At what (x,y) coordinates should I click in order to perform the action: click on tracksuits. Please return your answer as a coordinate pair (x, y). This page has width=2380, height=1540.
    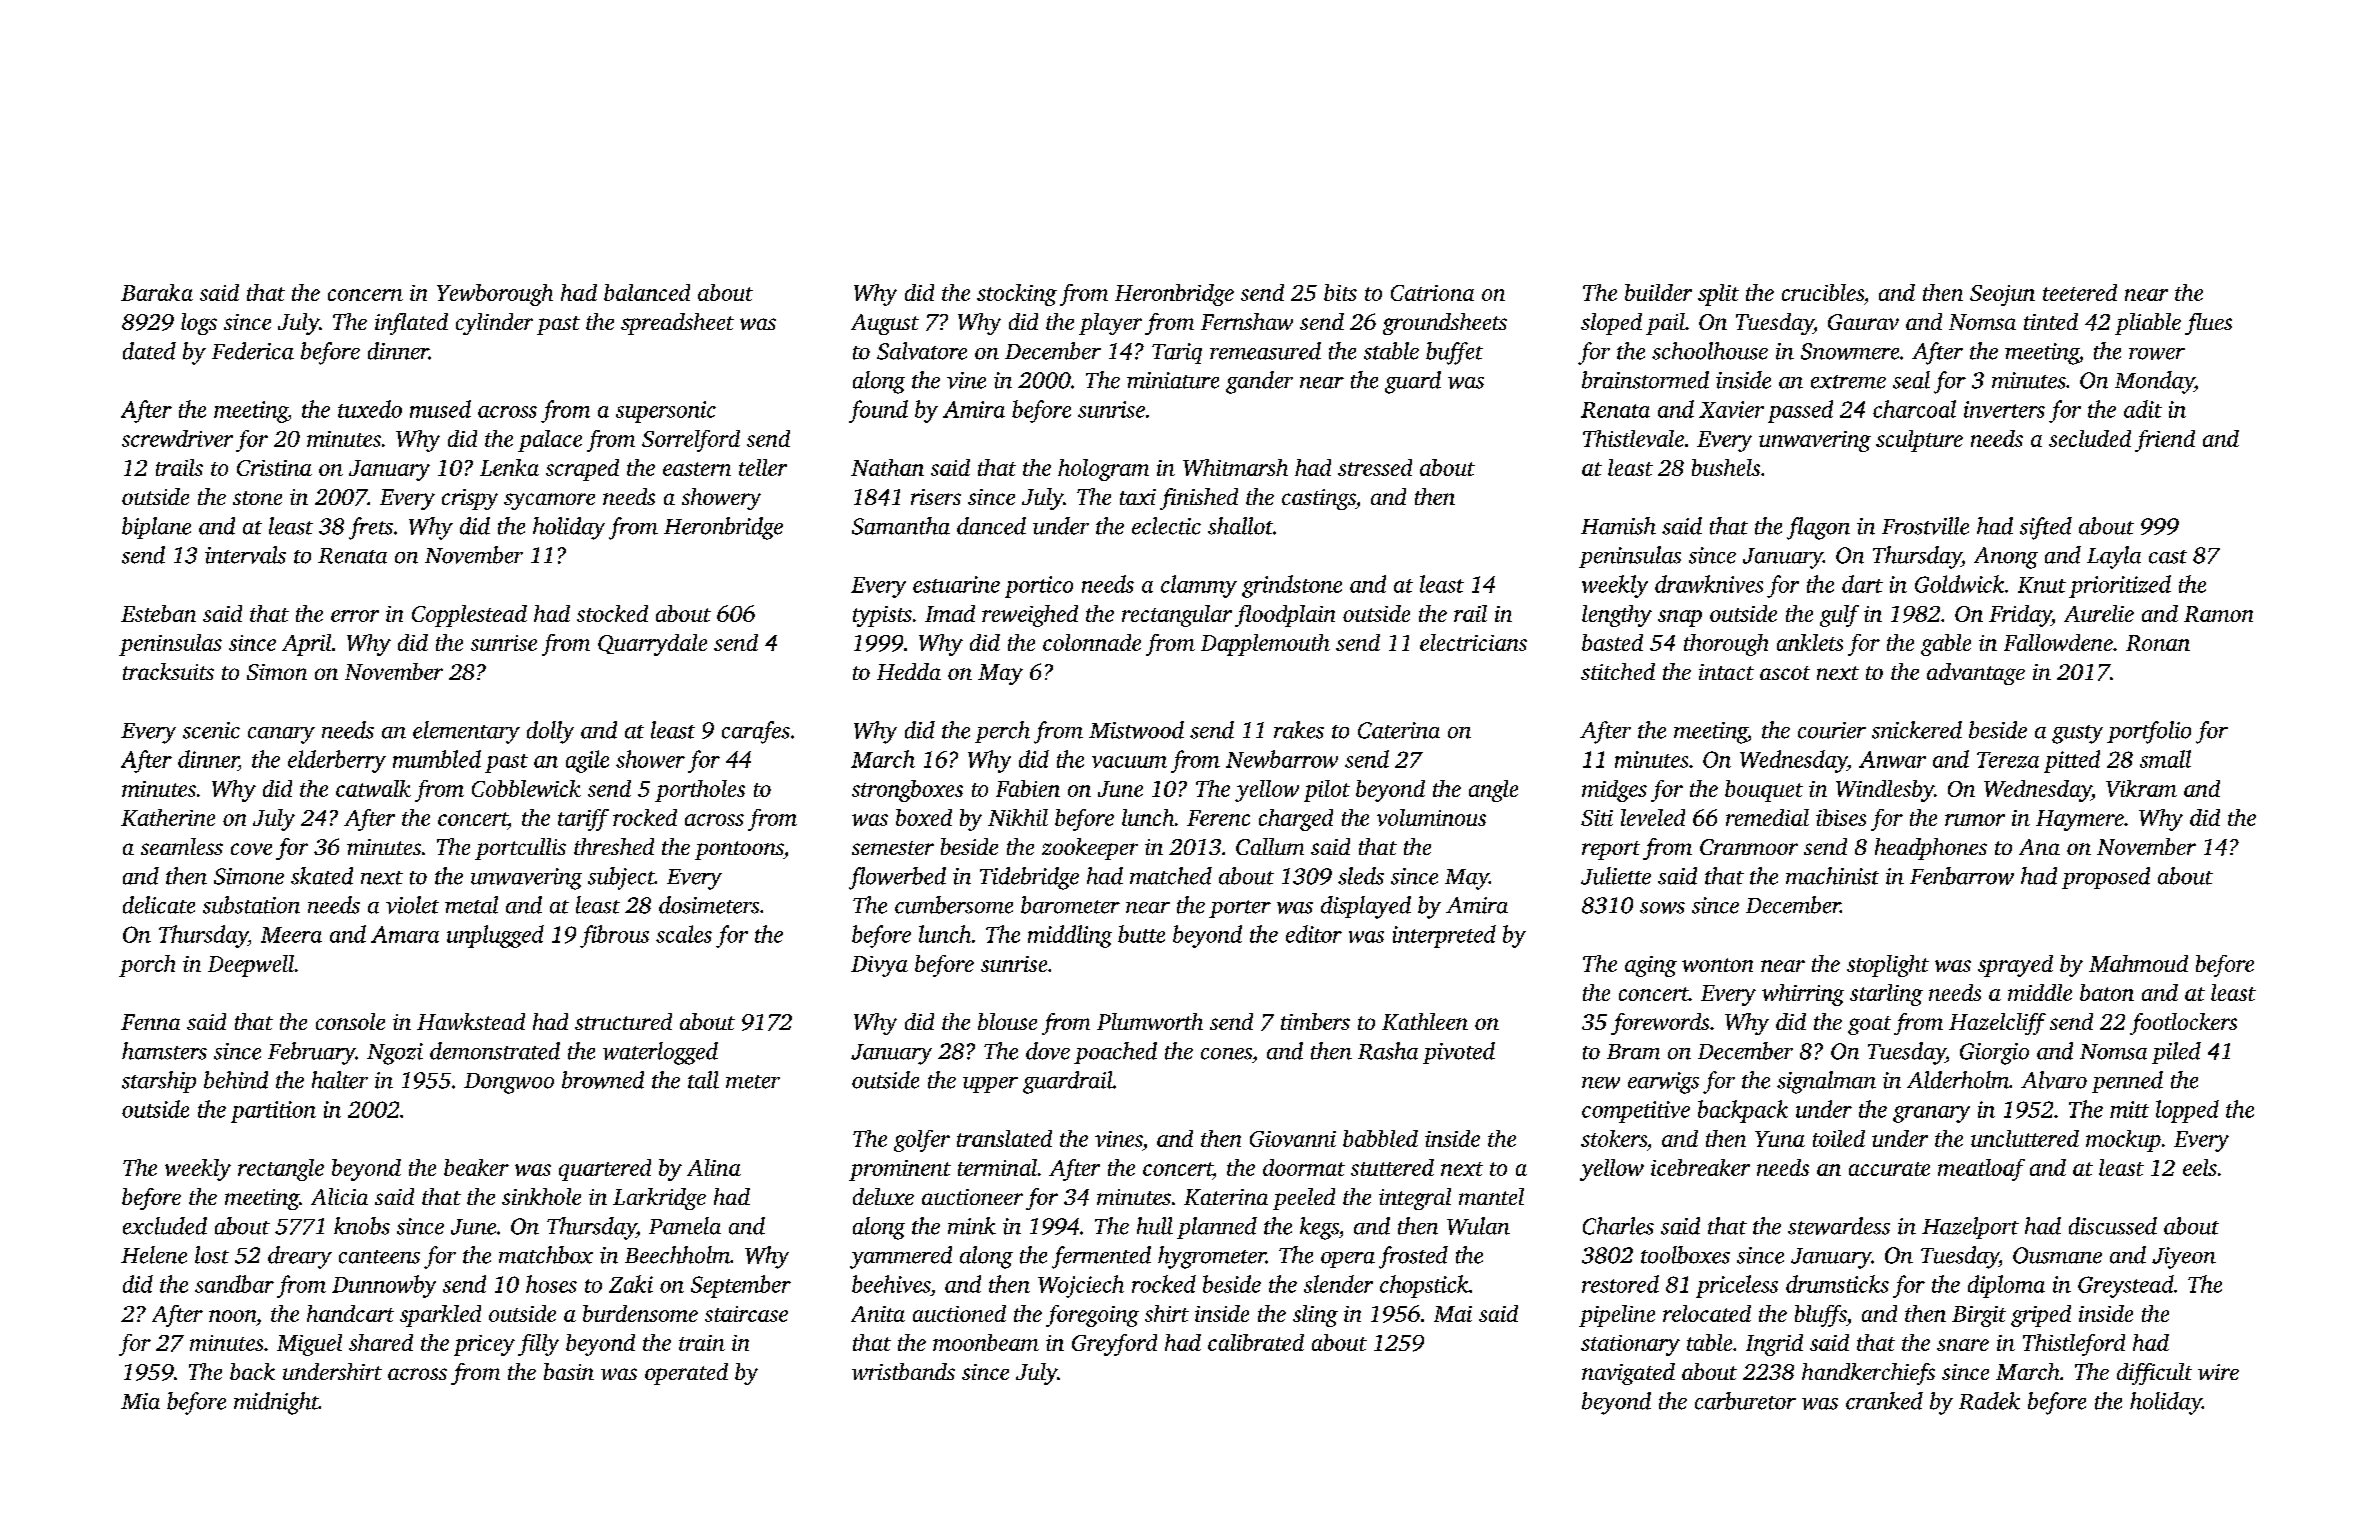
    Looking at the image, I should click on (168, 671).
